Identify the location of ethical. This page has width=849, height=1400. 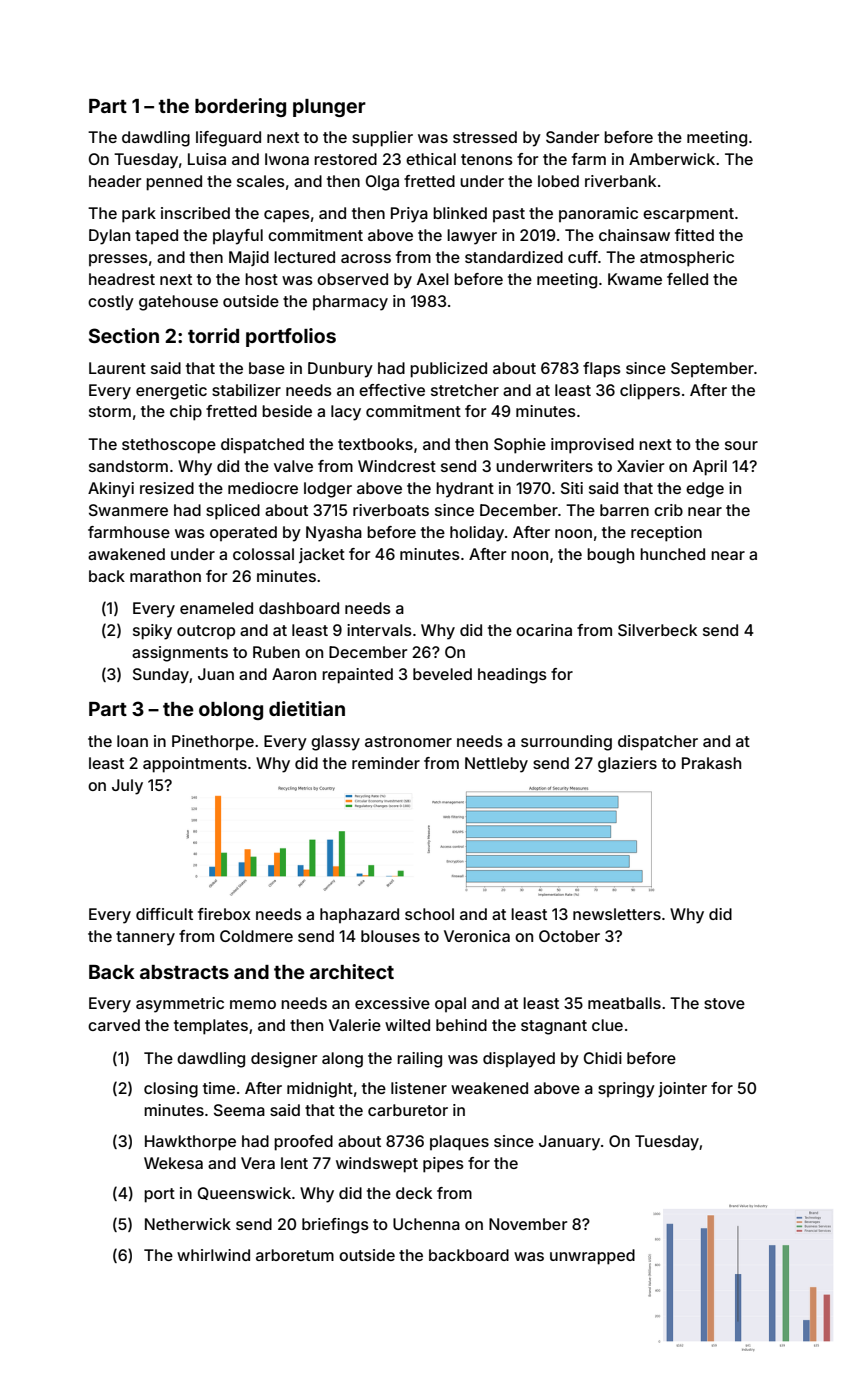
(431, 159).
